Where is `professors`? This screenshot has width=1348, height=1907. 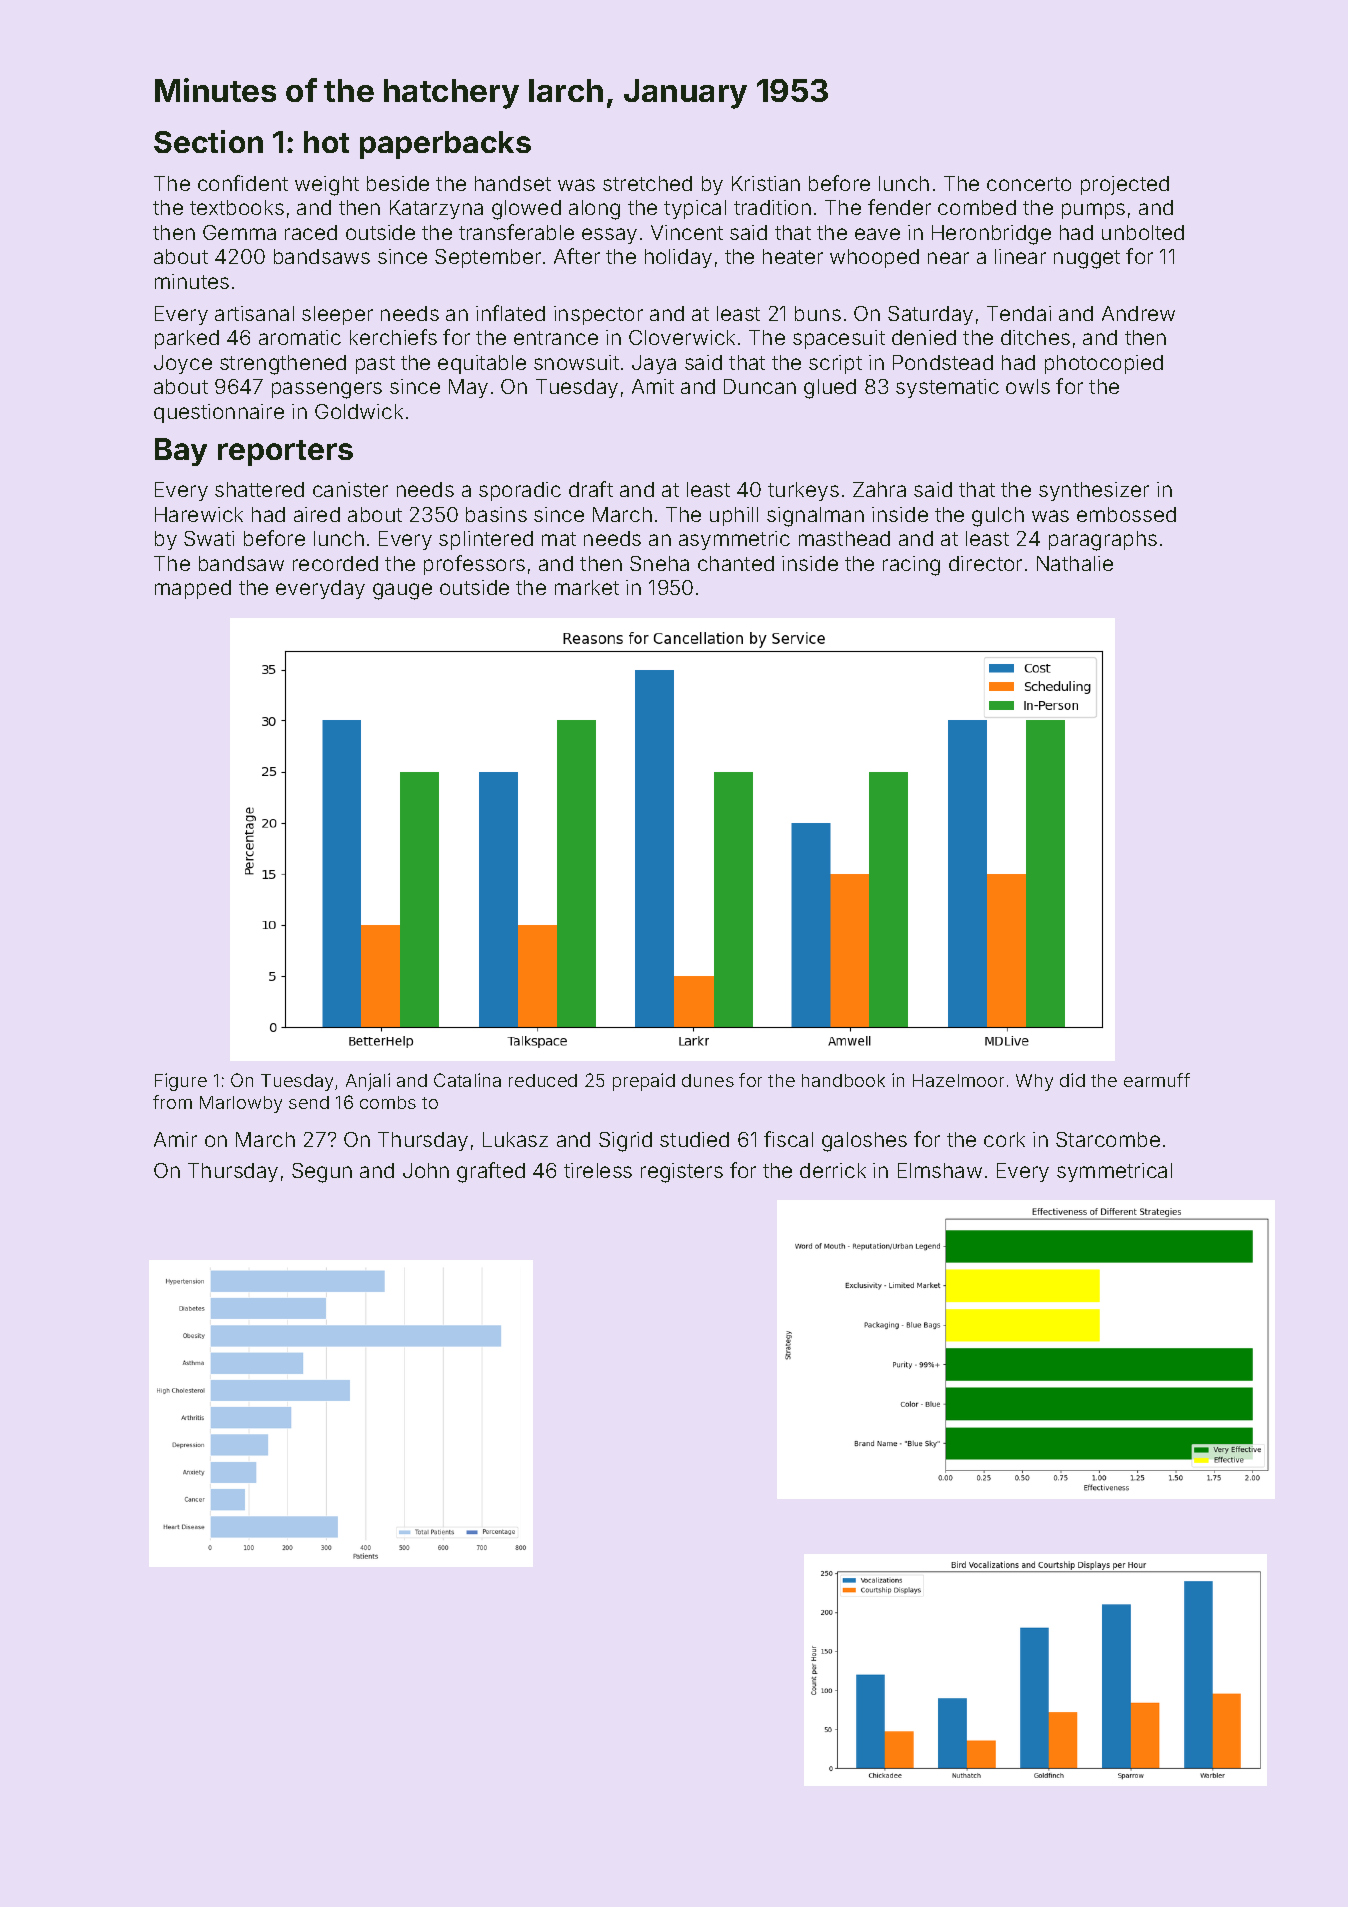 professors is located at coordinates (474, 565).
